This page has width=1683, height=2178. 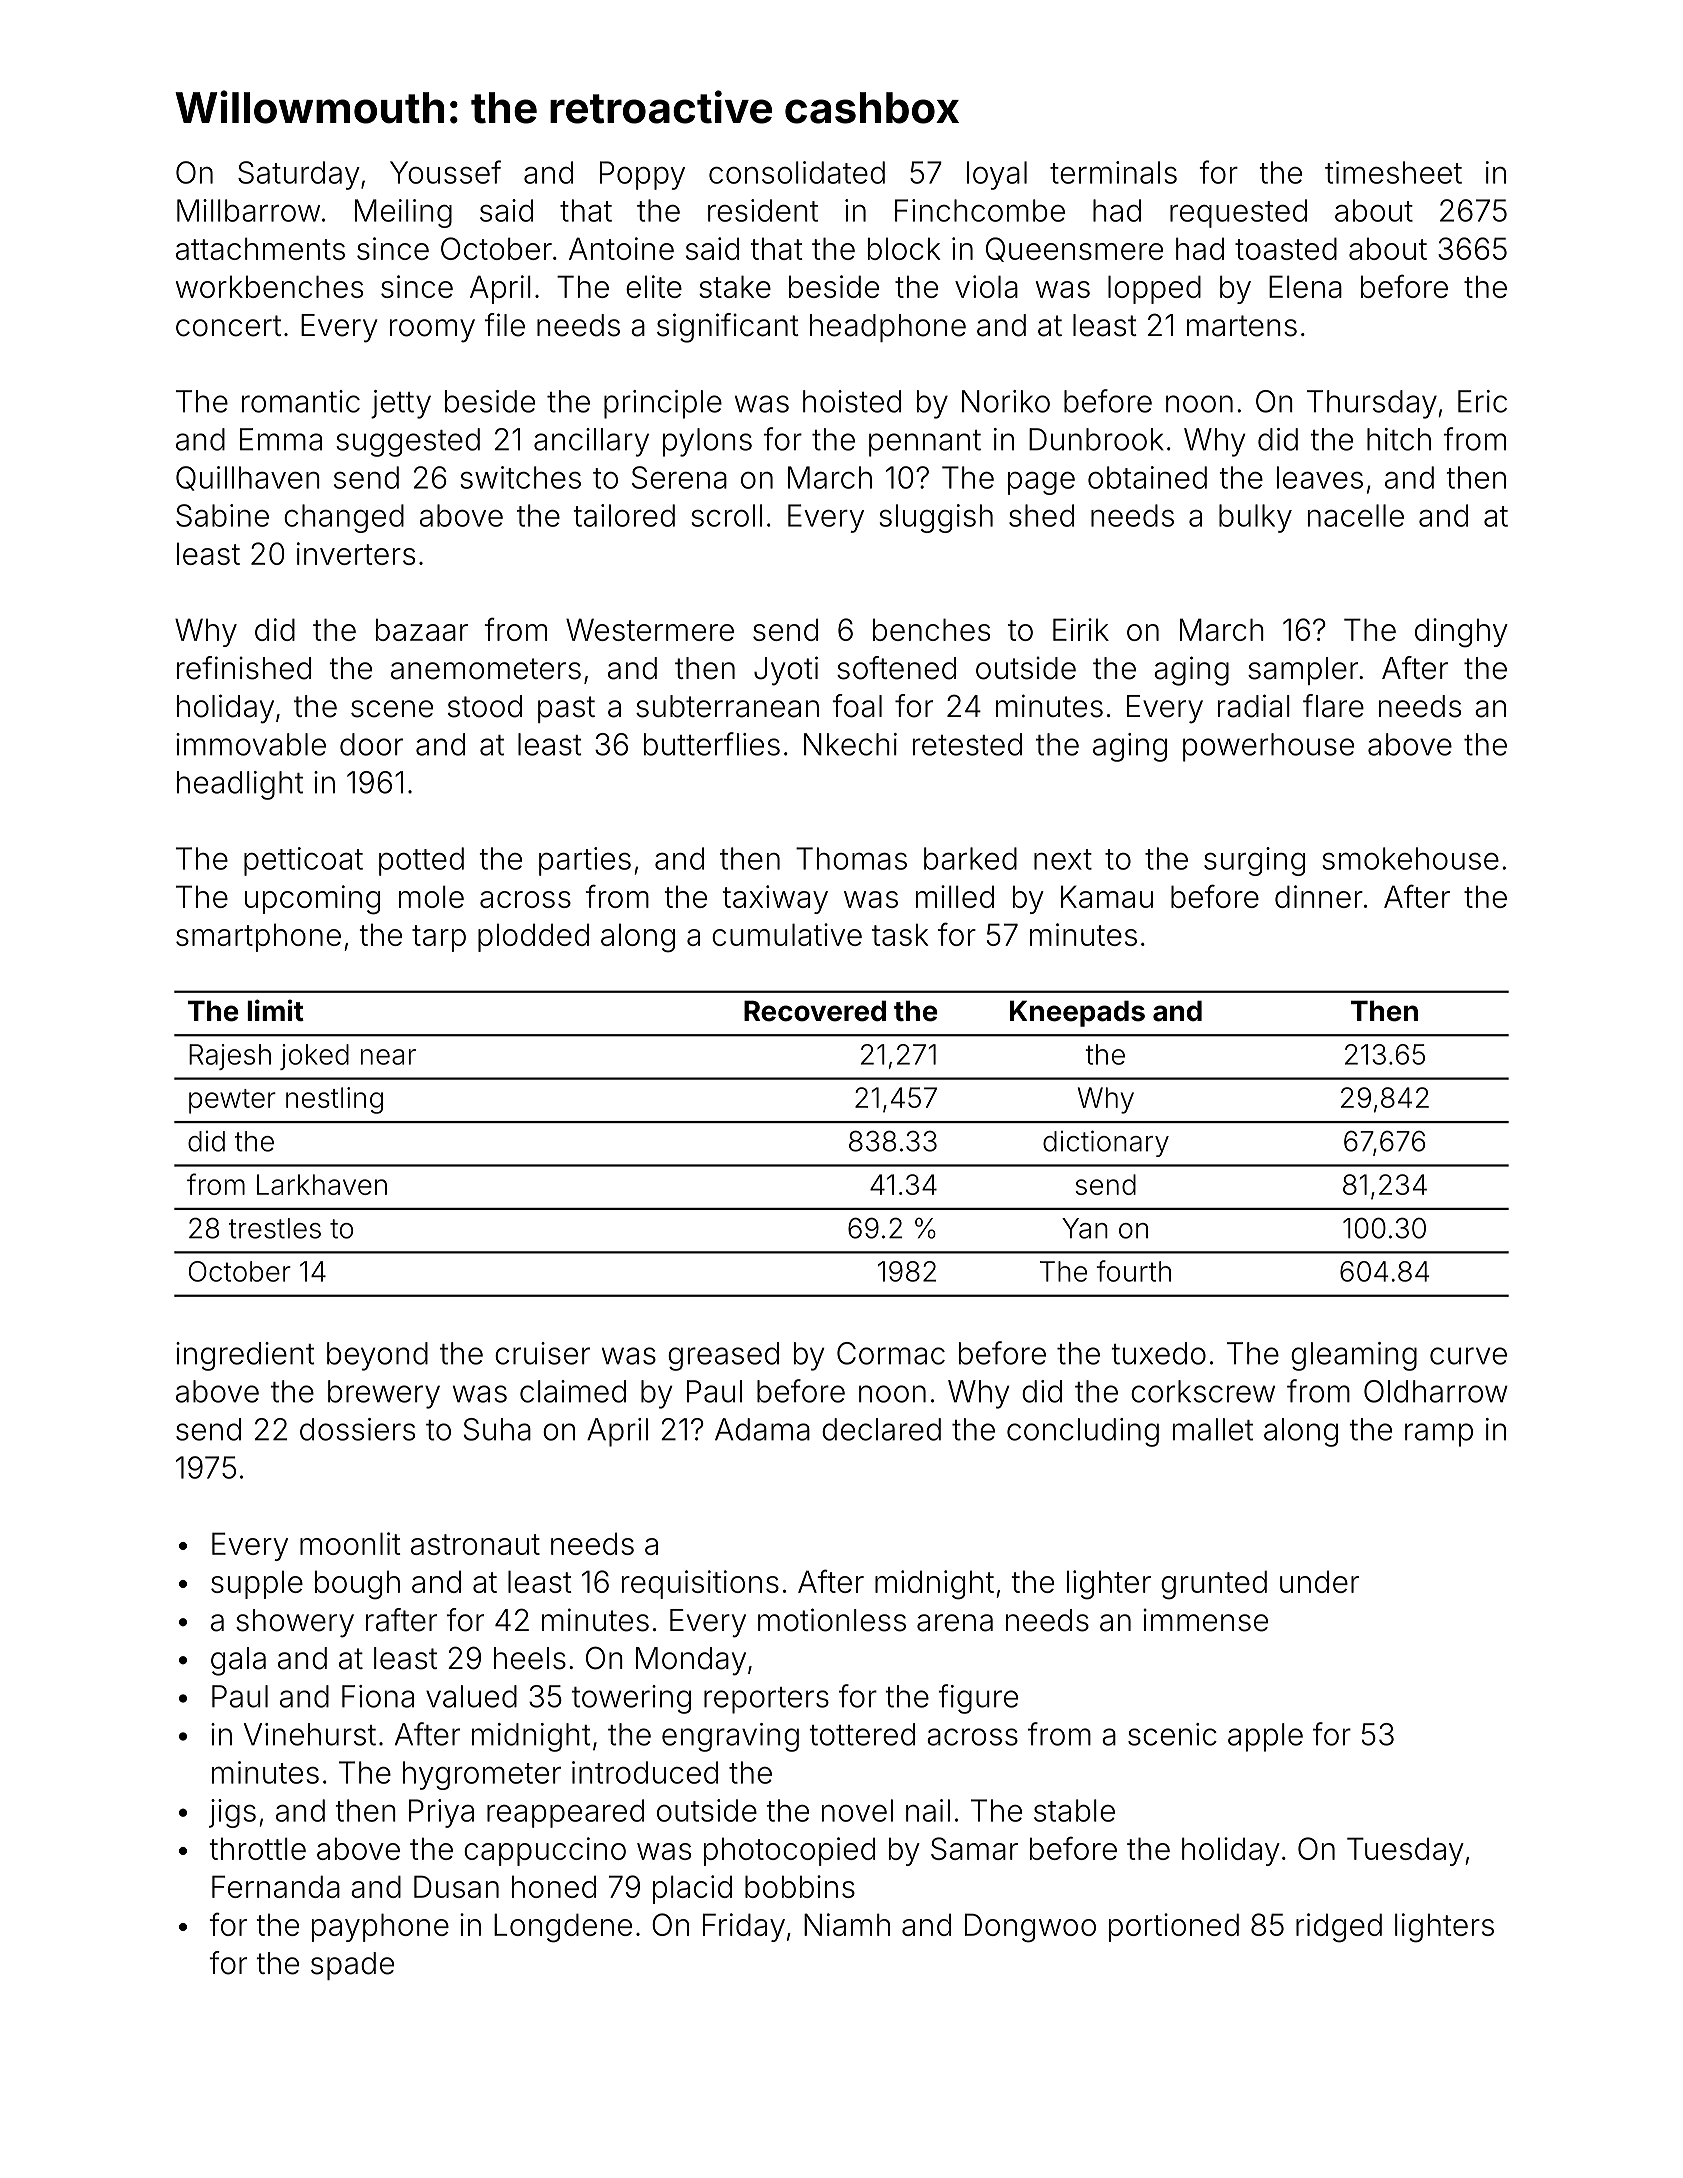 What do you see at coordinates (228, 326) in the page?
I see `concert` at bounding box center [228, 326].
